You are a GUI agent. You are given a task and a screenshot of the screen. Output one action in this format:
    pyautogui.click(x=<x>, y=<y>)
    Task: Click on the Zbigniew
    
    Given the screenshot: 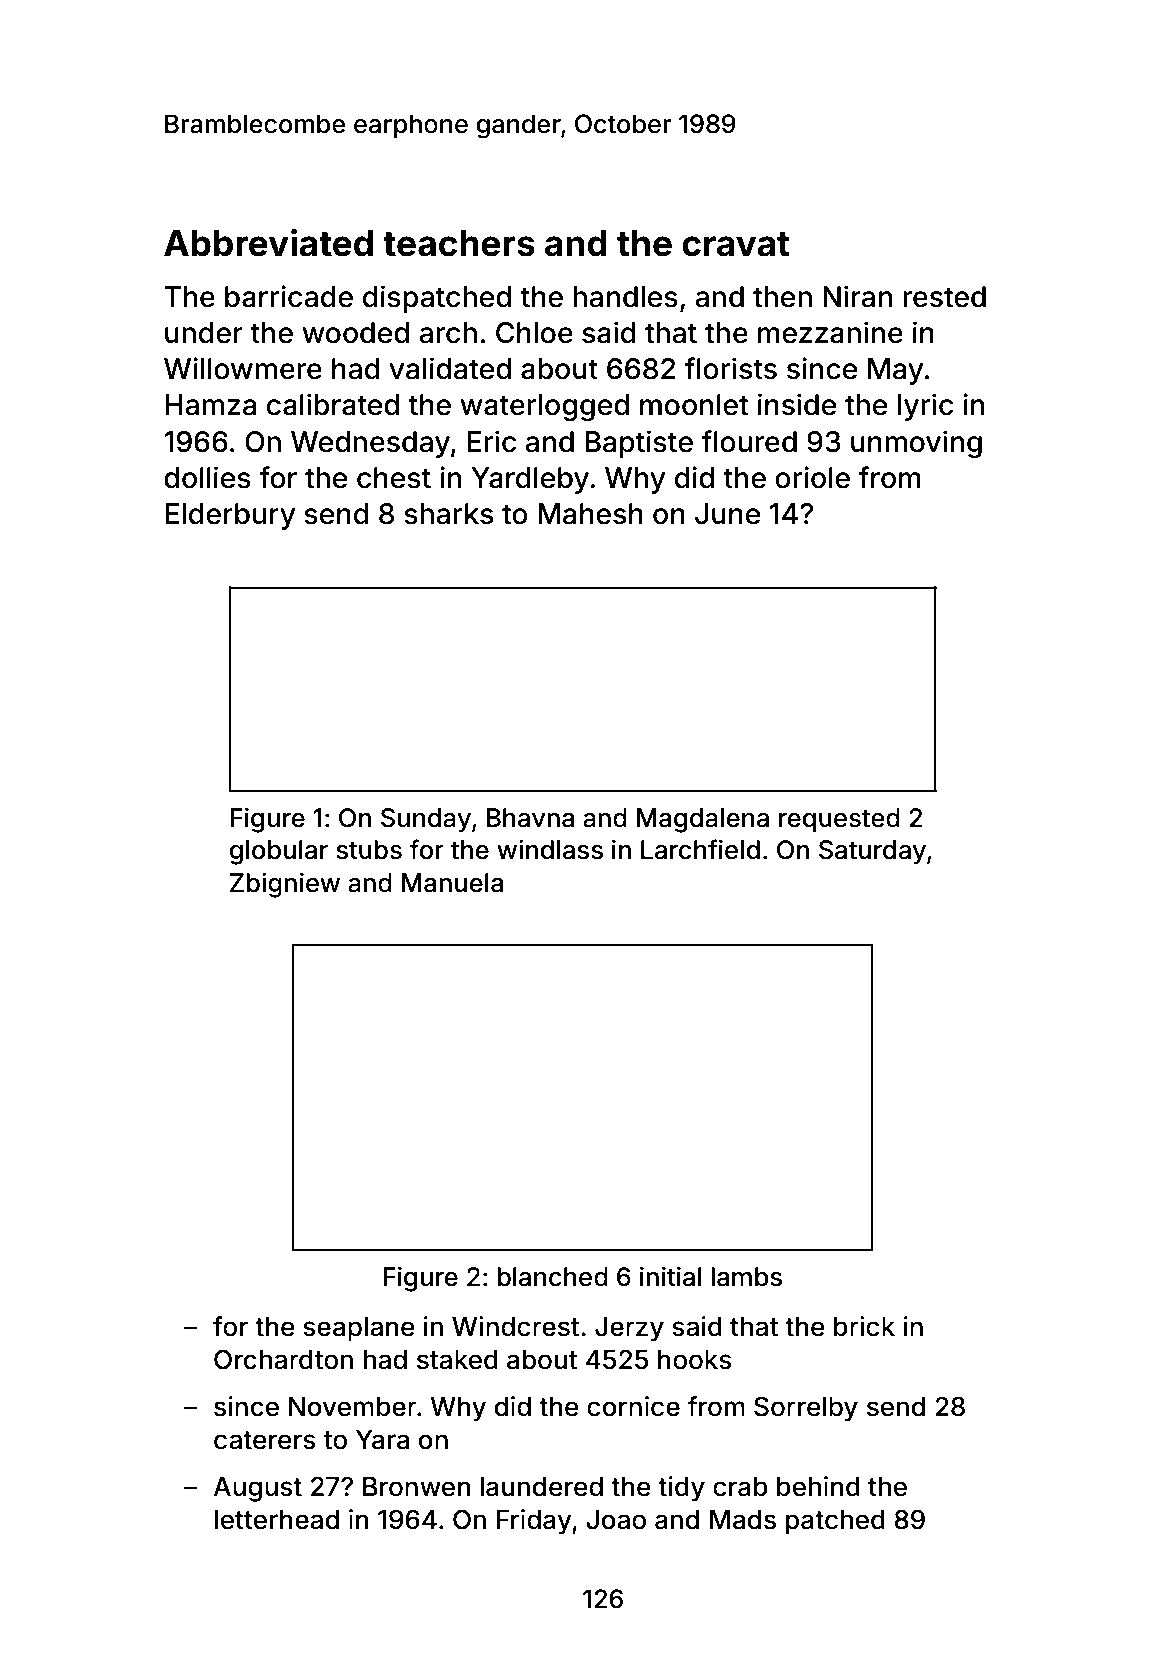 What is the action you would take?
    pyautogui.click(x=285, y=885)
